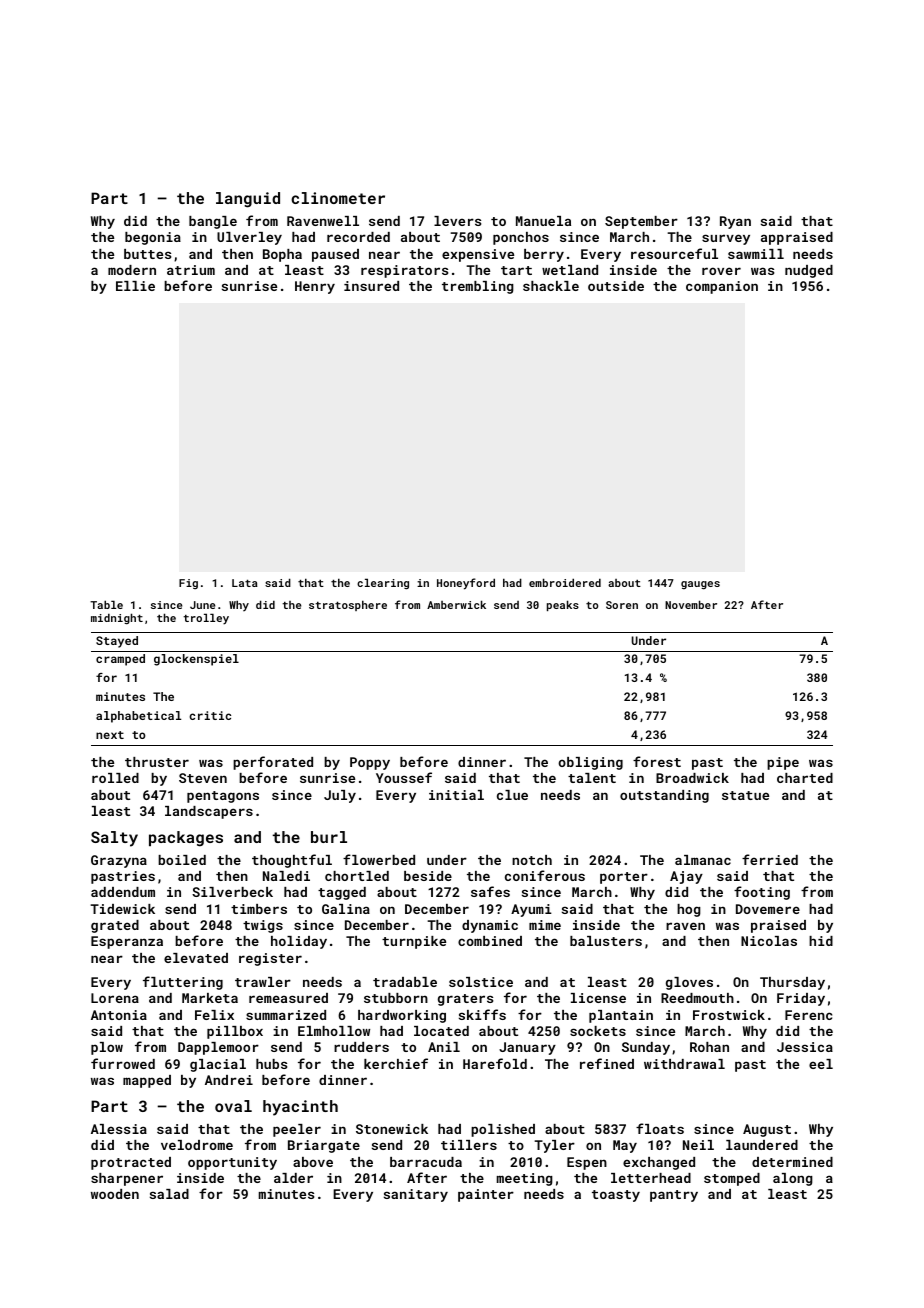 The image size is (924, 1308). Describe the element at coordinates (486, 1195) in the screenshot. I see `painter` at that location.
